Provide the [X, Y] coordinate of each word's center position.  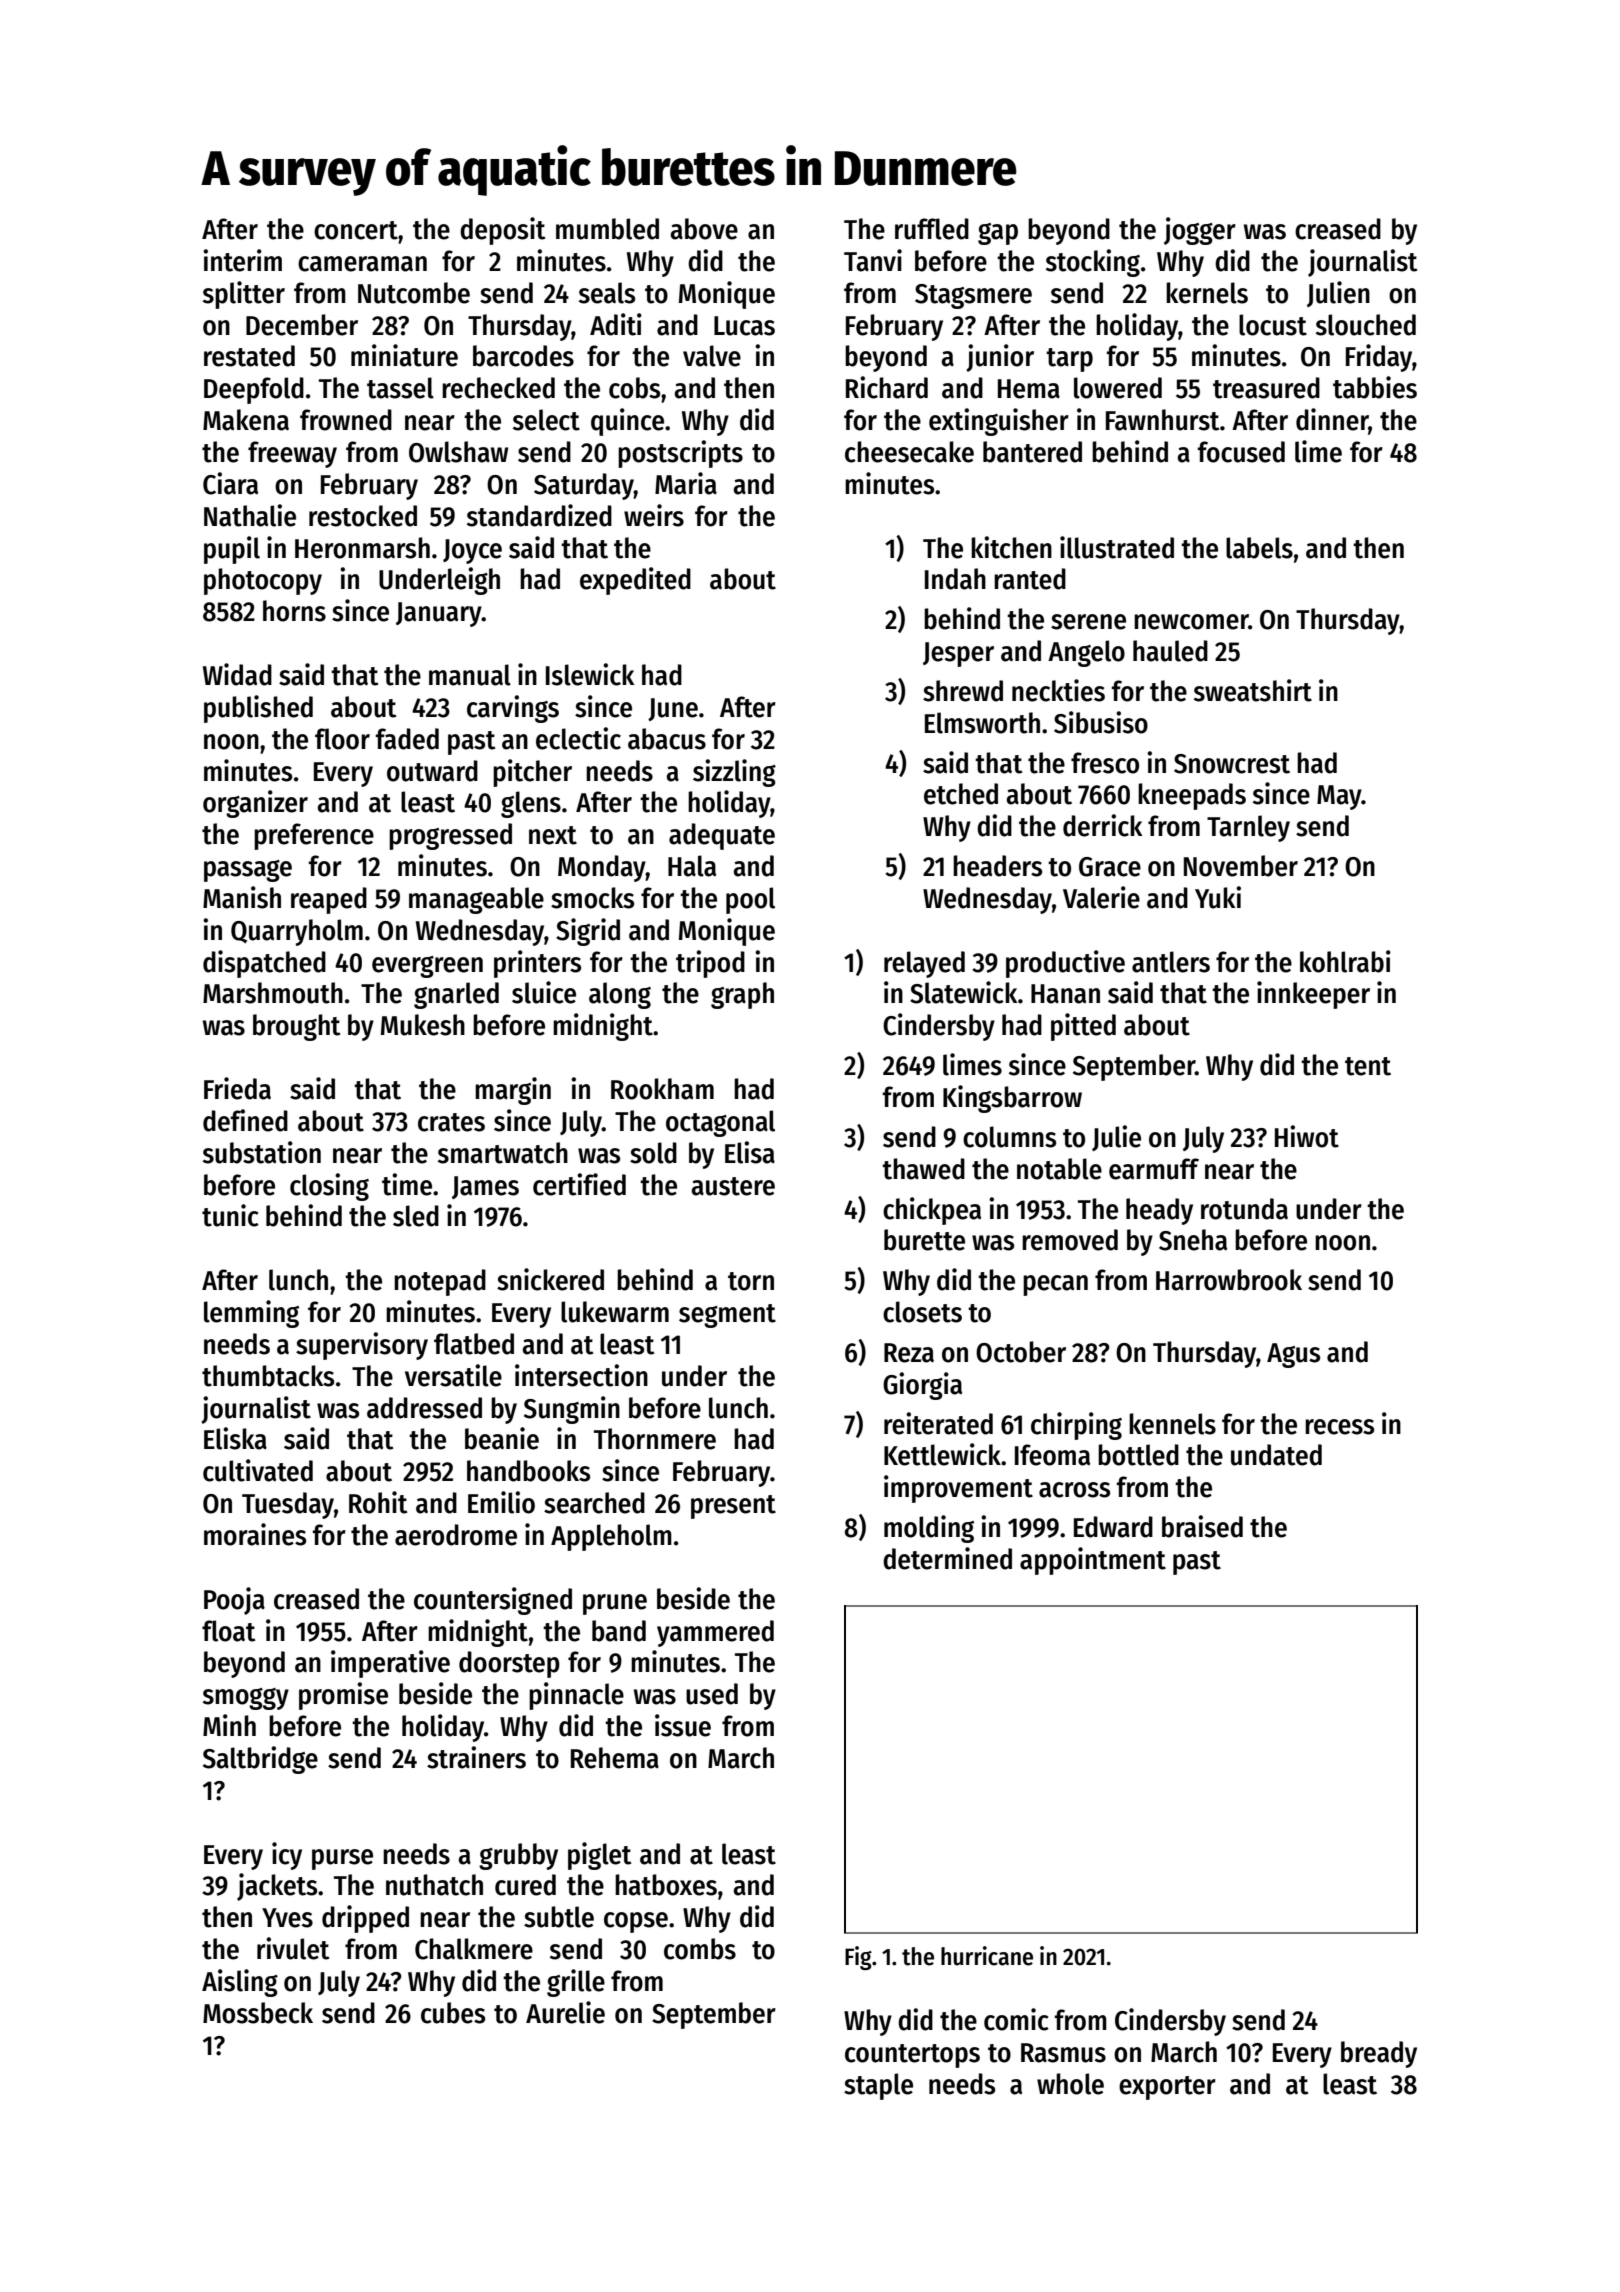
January [439, 614]
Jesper [958, 654]
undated [1276, 1455]
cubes [453, 2013]
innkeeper [1313, 995]
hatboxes [666, 1885]
